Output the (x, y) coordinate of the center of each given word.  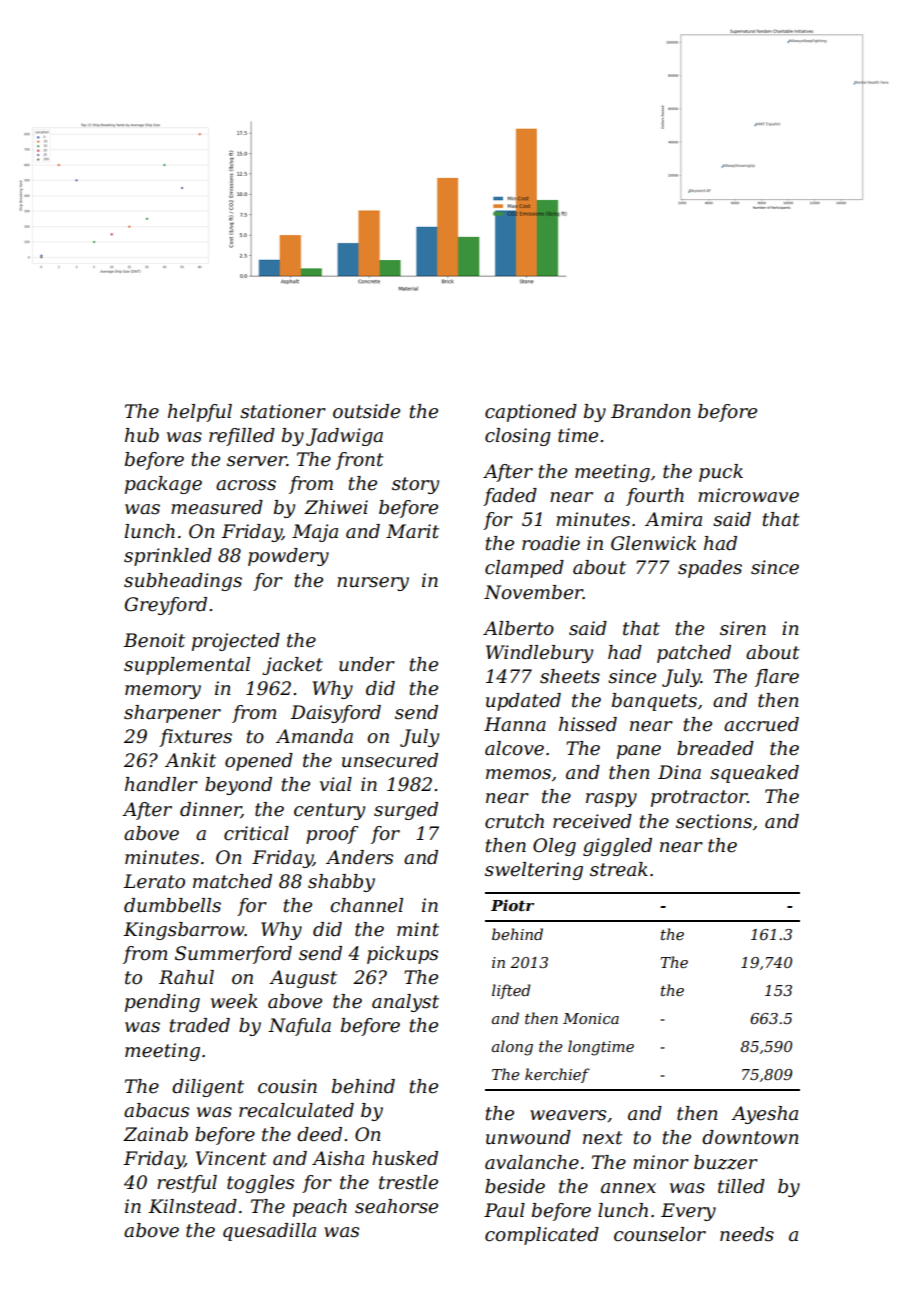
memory (163, 692)
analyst (405, 1003)
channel (366, 905)
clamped (524, 569)
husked (405, 1158)
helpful (200, 413)
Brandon (651, 411)
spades (710, 569)
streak (619, 869)
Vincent (231, 1158)
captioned (531, 413)
